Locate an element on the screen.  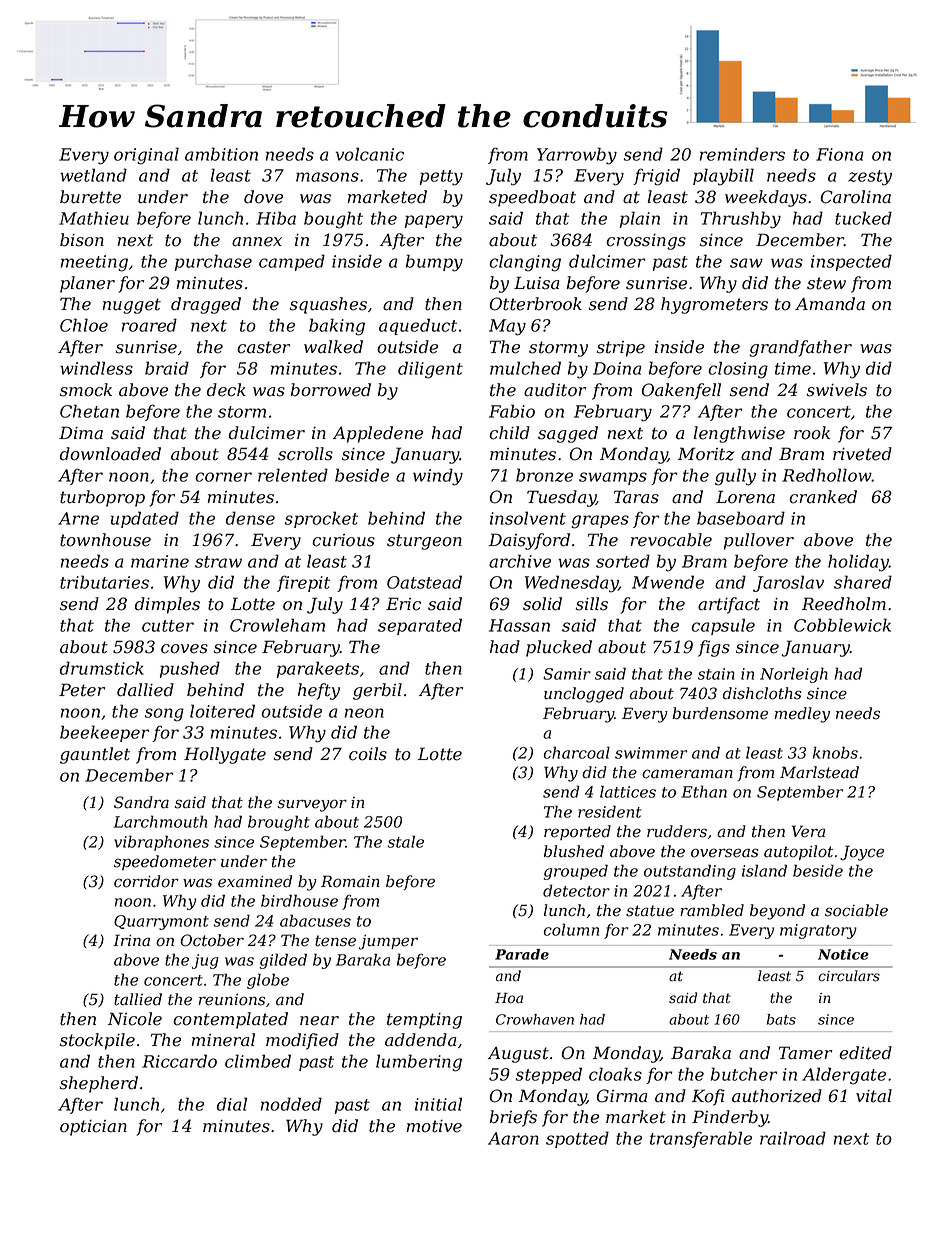
optician is located at coordinates (93, 1128).
